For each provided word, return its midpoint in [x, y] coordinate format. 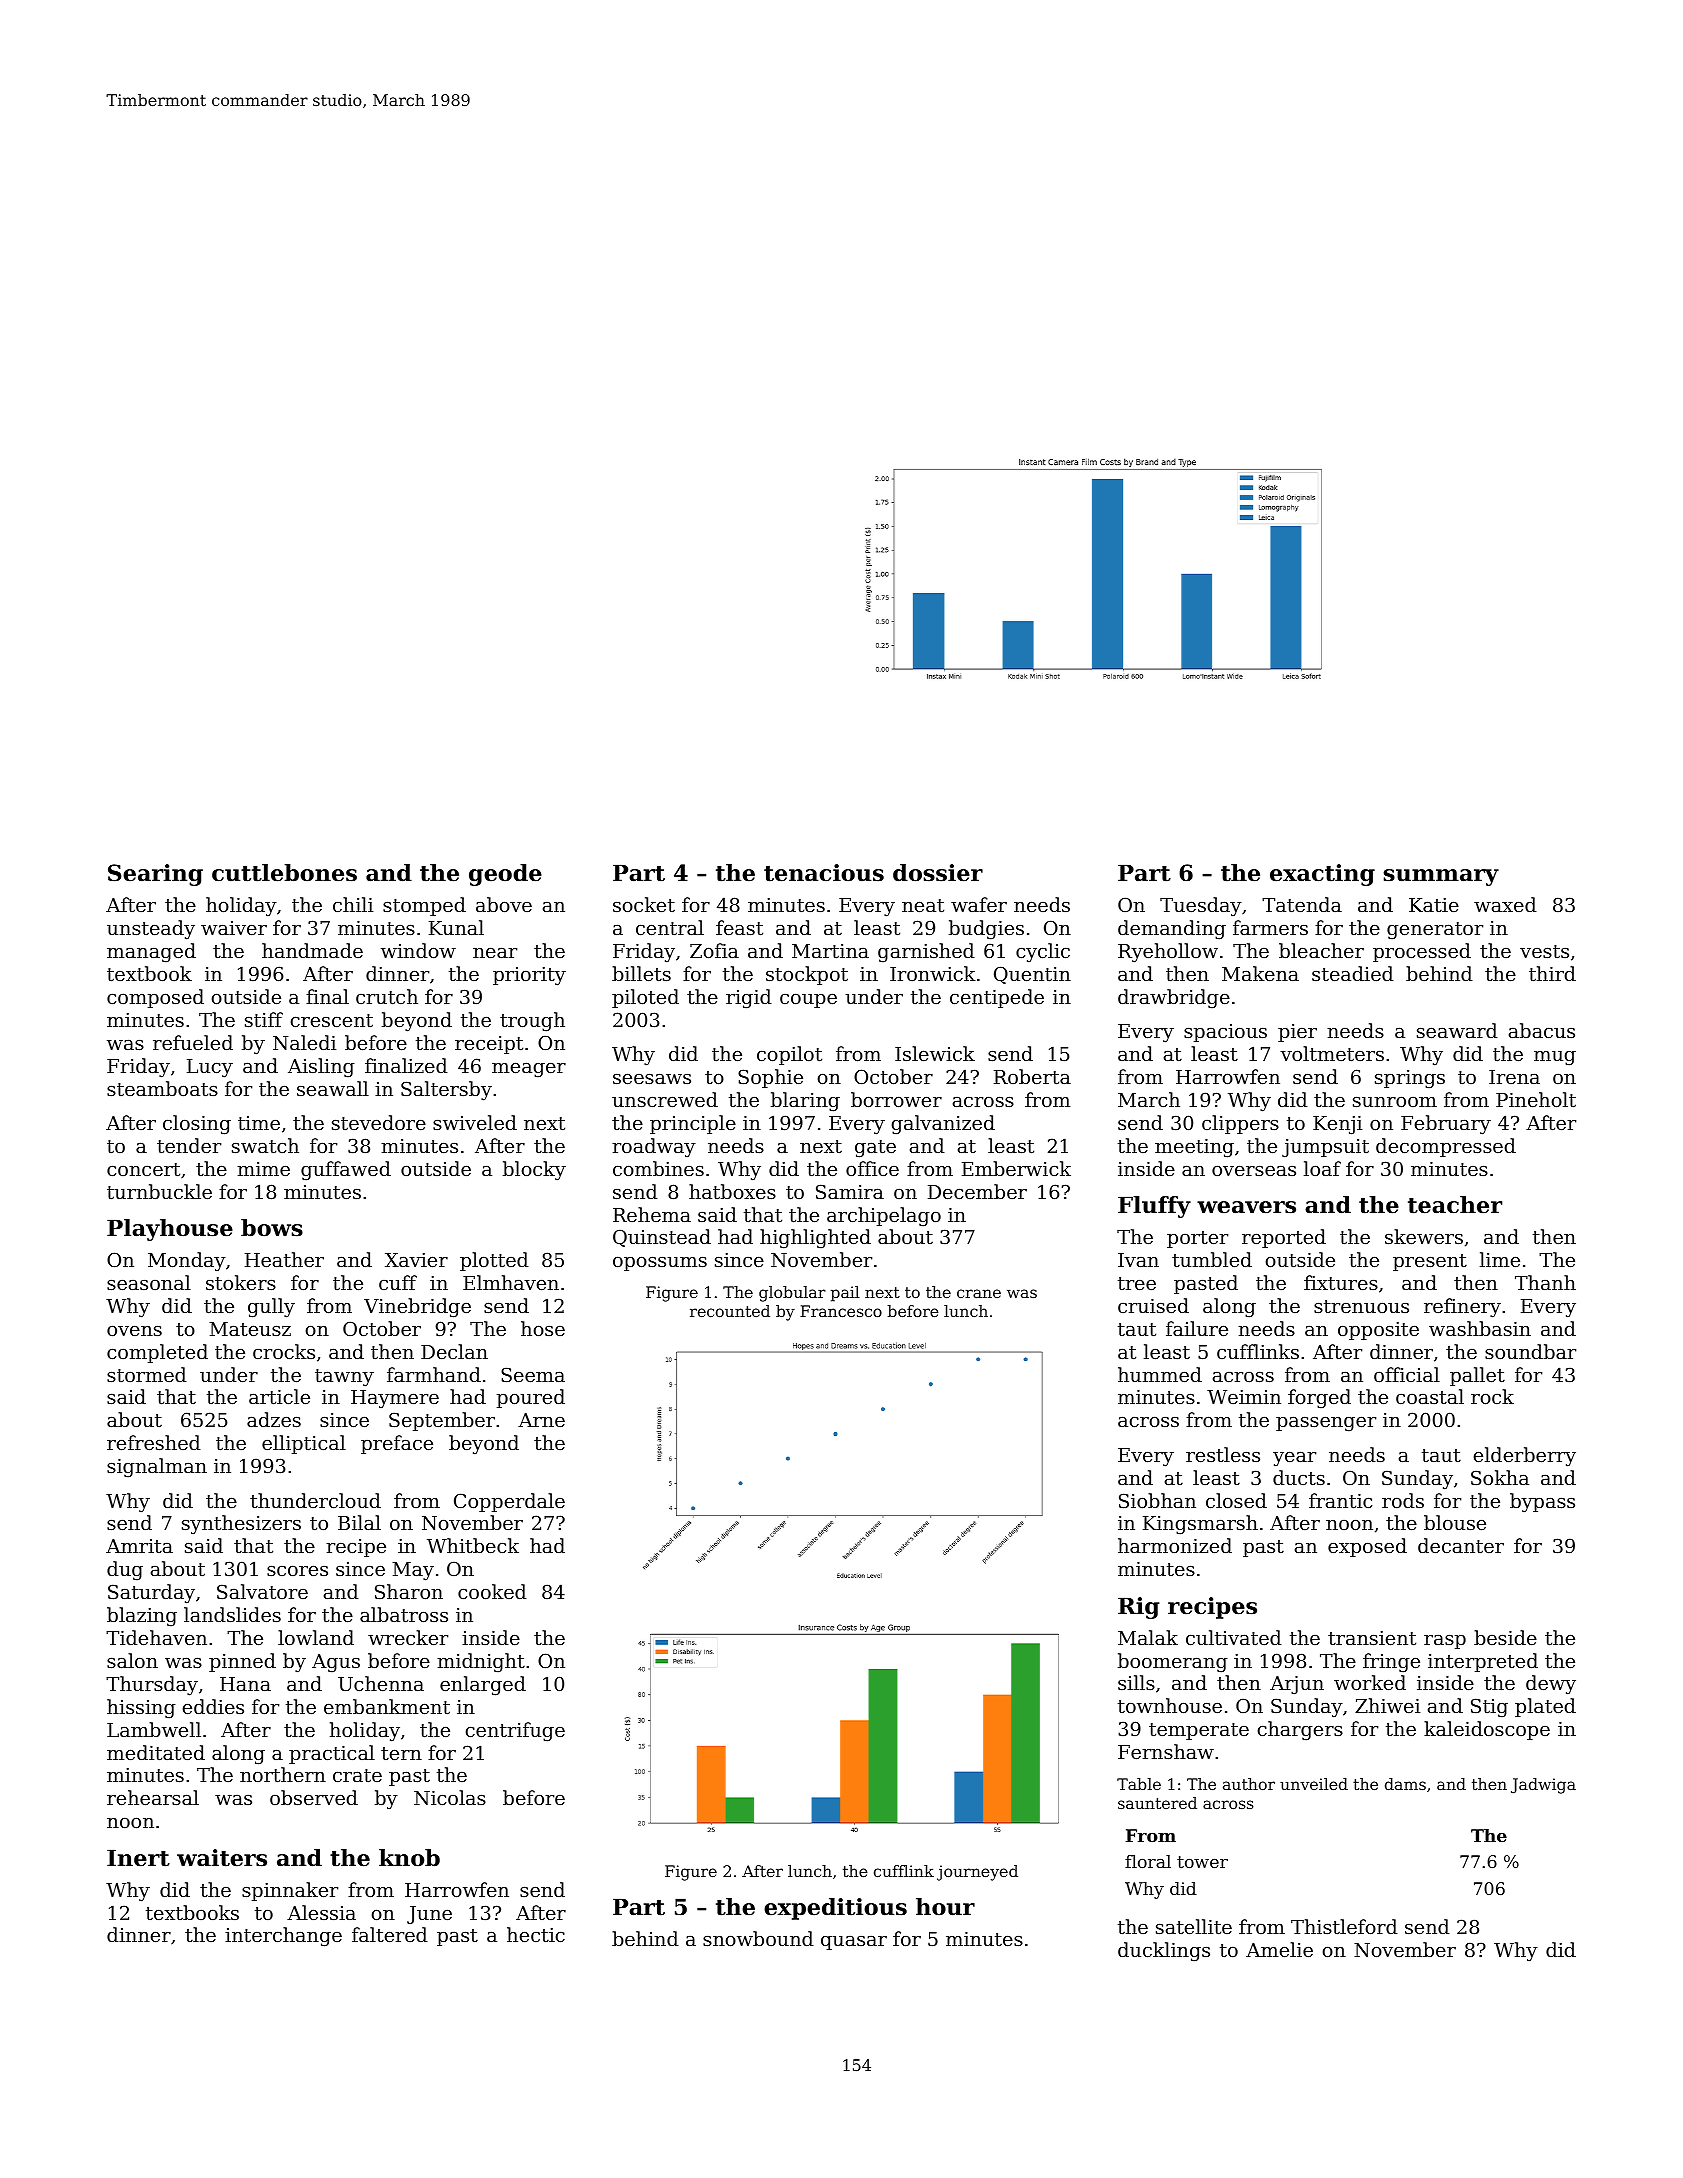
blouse [1455, 1522]
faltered [390, 1934]
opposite [1378, 1331]
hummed [1160, 1374]
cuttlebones [284, 873]
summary [1441, 877]
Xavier [416, 1260]
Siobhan [1157, 1500]
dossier [938, 873]
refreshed [154, 1442]
